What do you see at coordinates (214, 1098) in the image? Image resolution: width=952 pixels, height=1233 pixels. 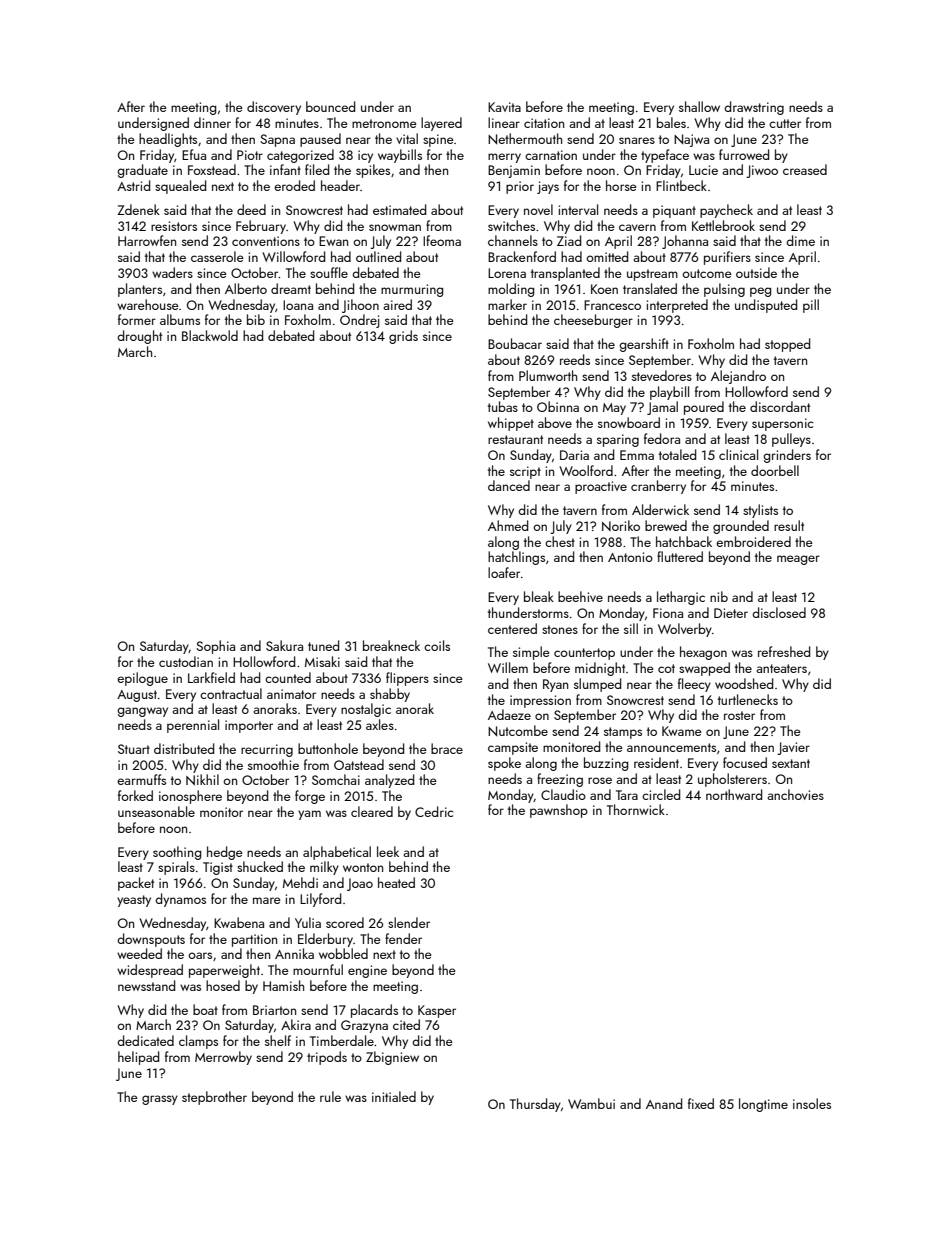 I see `stepbrother` at bounding box center [214, 1098].
